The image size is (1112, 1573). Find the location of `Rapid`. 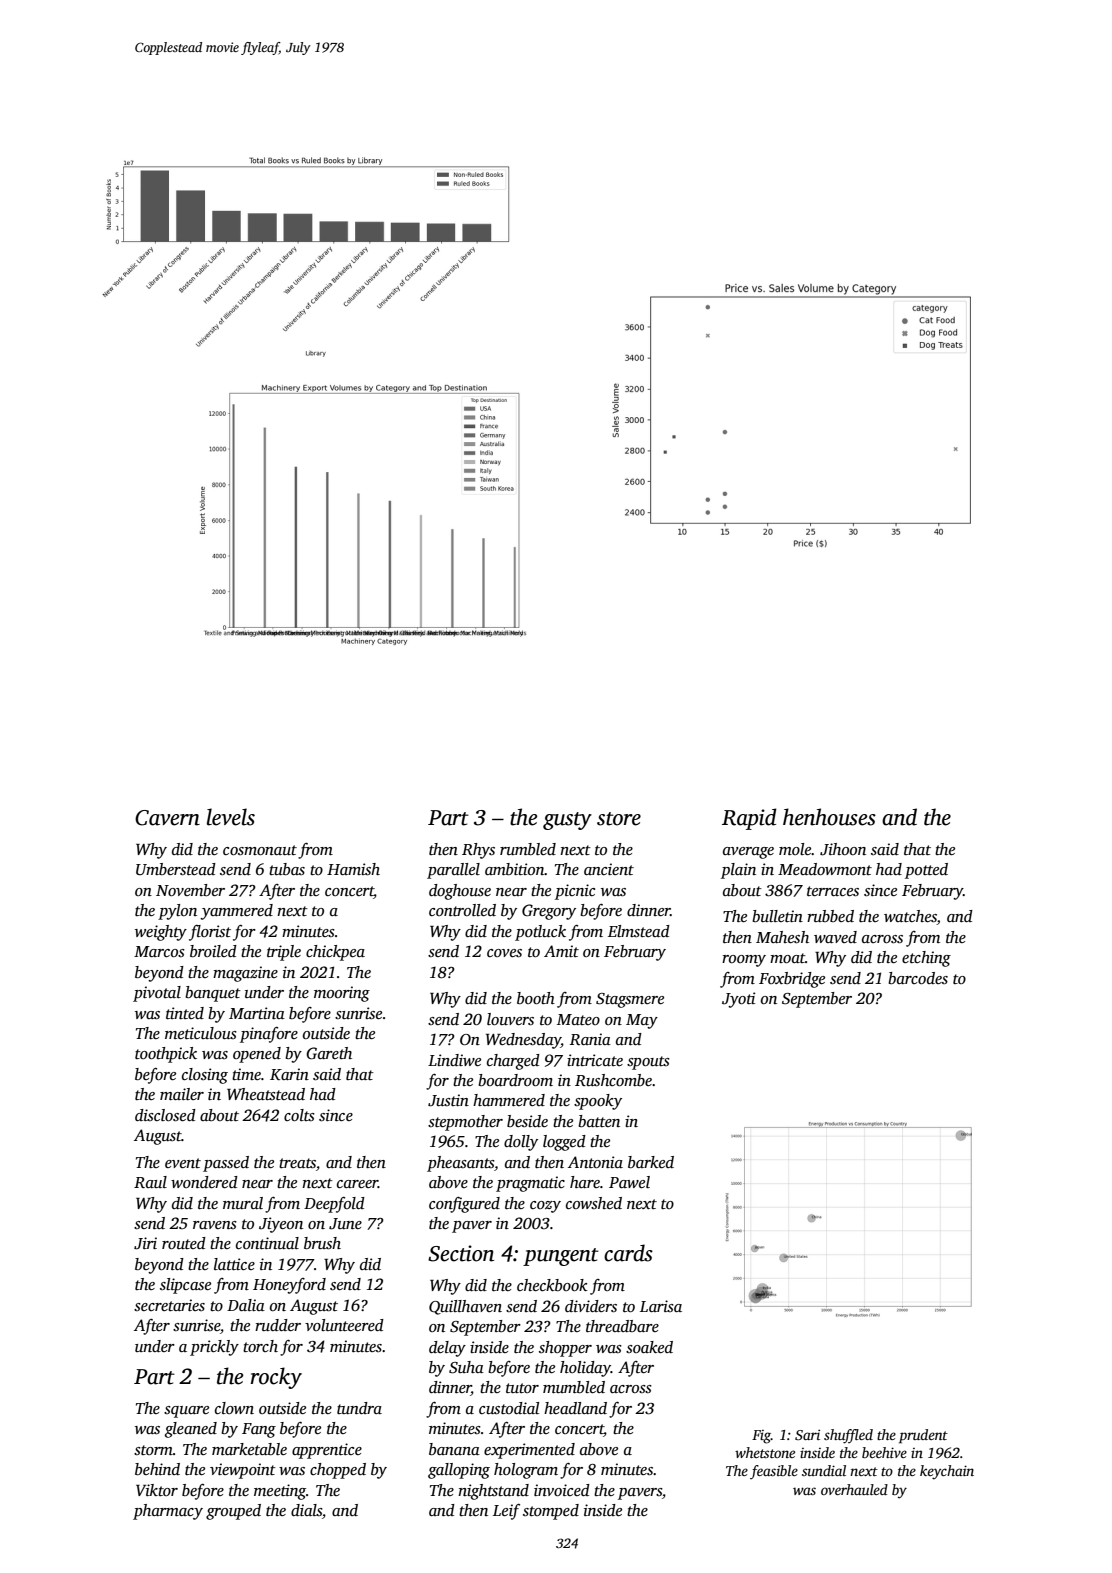

Rapid is located at coordinates (749, 819).
